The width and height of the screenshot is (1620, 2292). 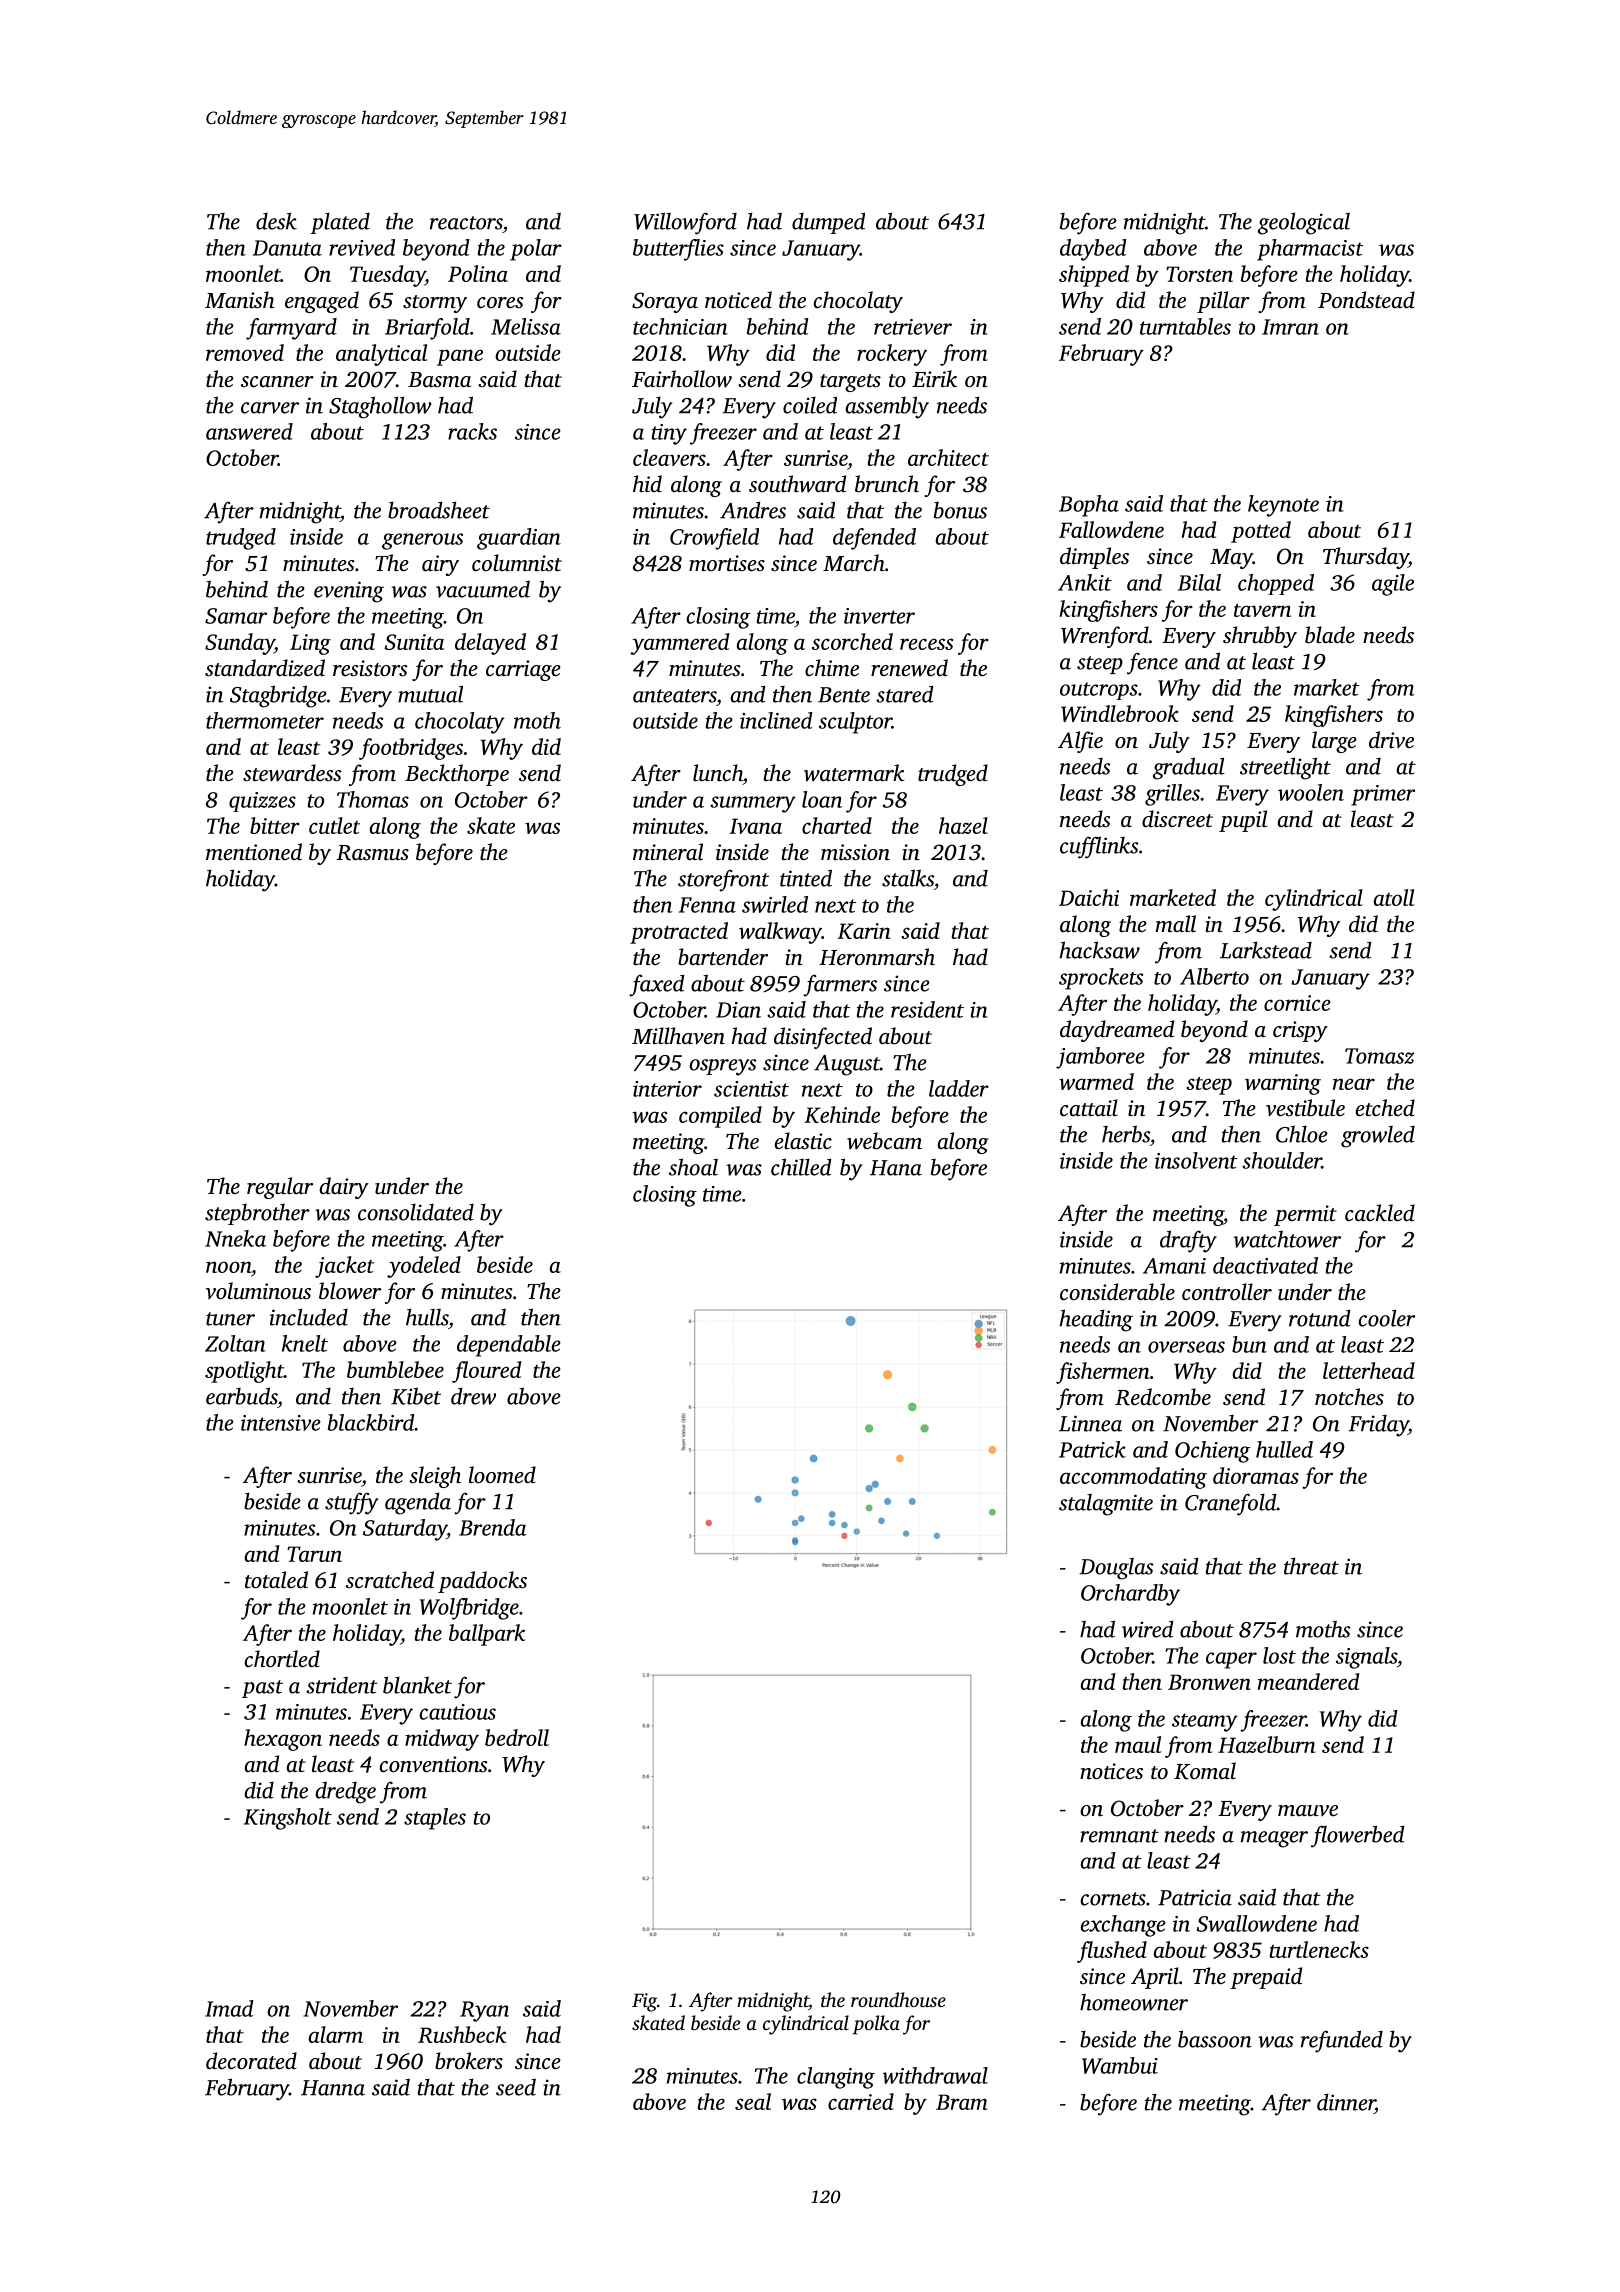 I want to click on geological, so click(x=1304, y=223).
